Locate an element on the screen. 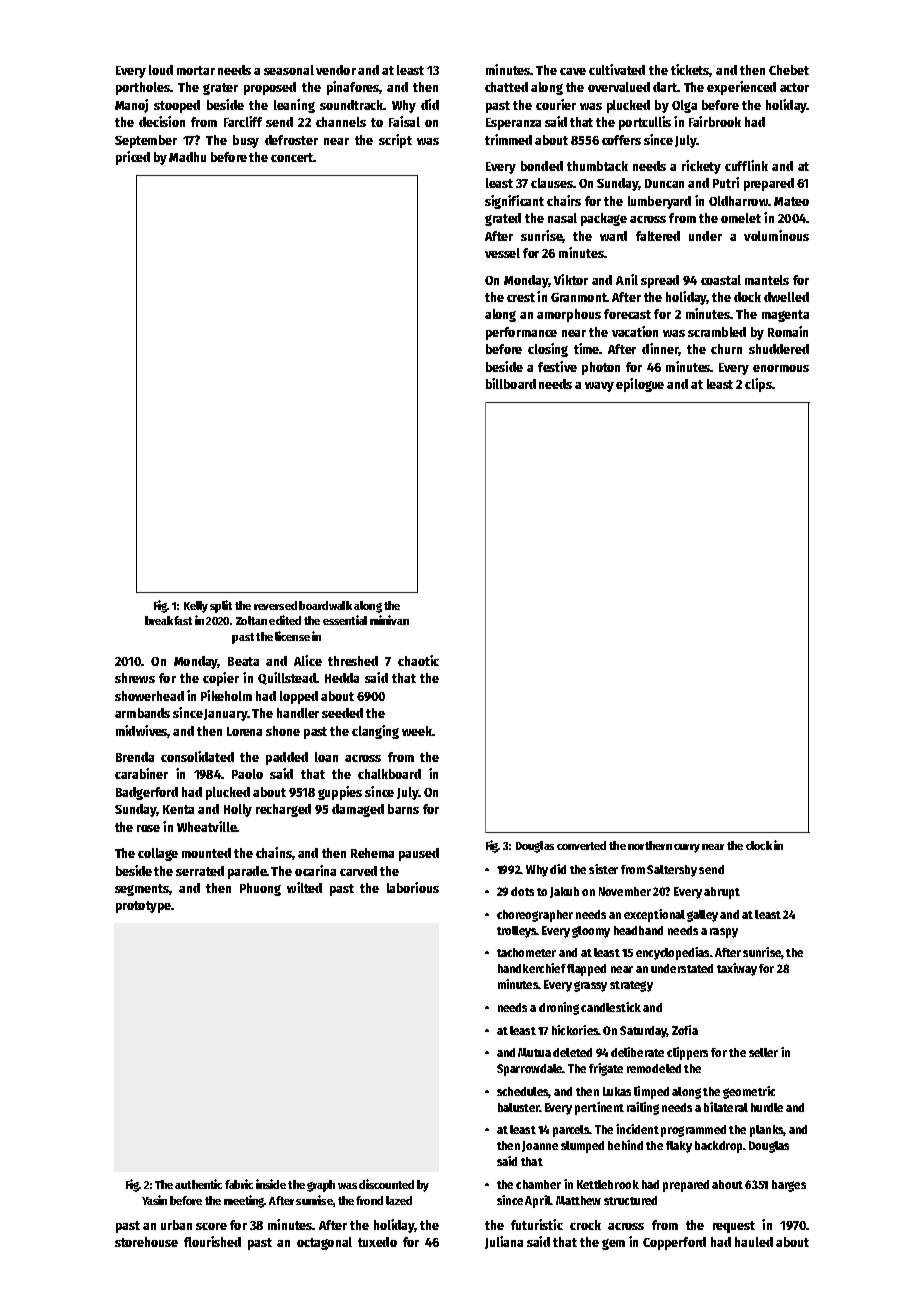 The width and height of the screenshot is (924, 1314). chaotic is located at coordinates (418, 660).
